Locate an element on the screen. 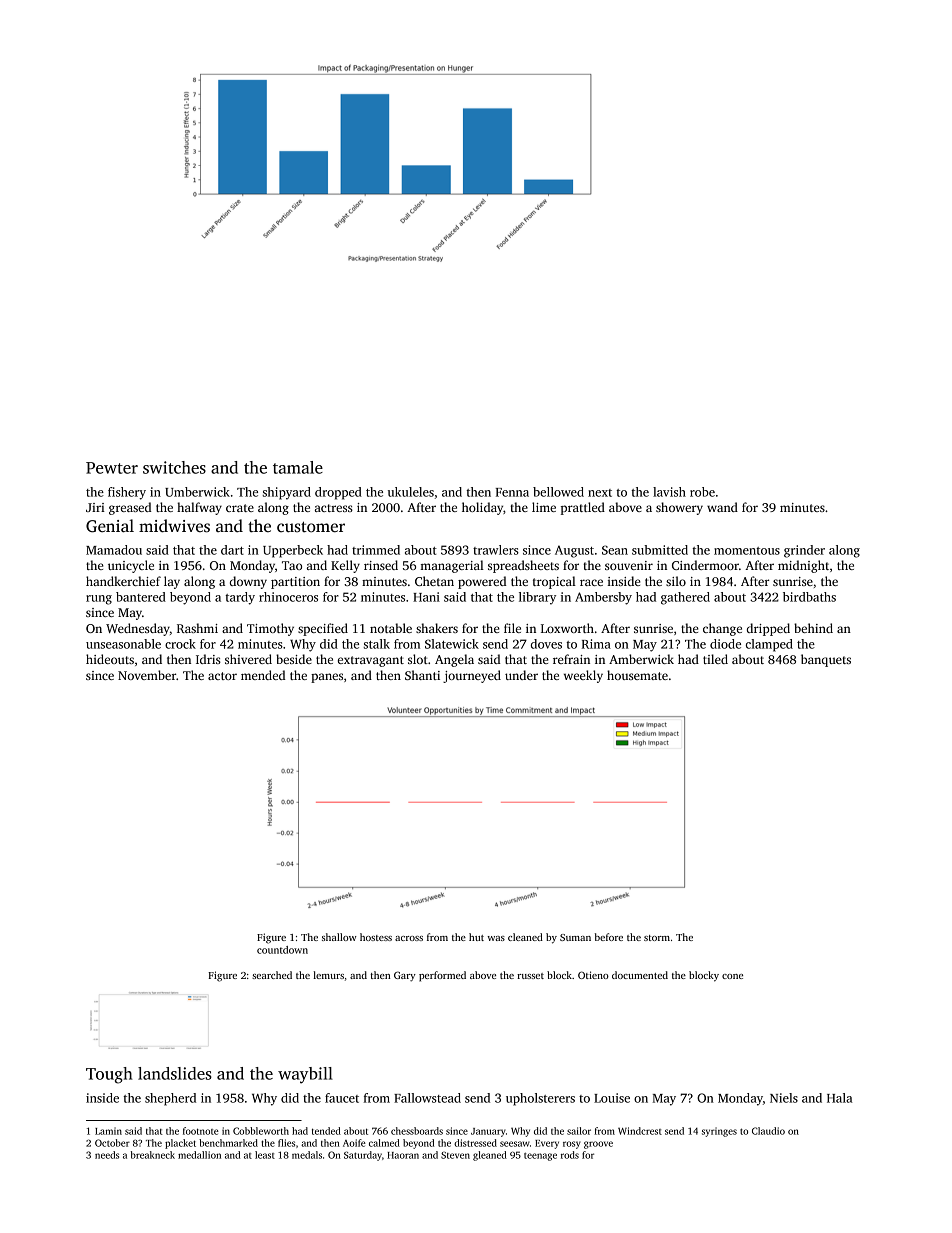  breakneck is located at coordinates (153, 1155).
